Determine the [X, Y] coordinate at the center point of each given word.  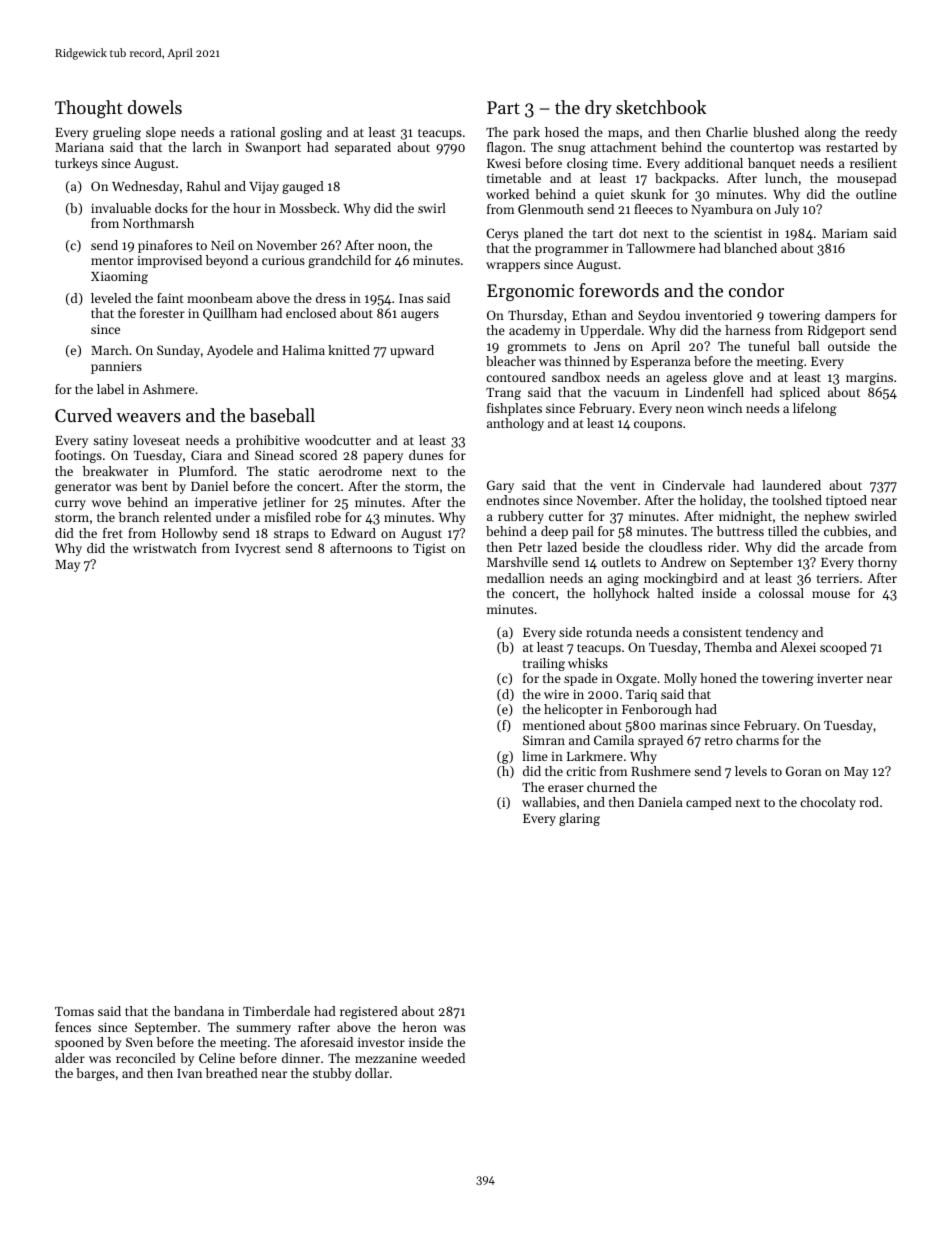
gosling [301, 133]
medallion [516, 578]
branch [139, 517]
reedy [881, 133]
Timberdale [276, 1011]
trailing [544, 664]
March [110, 350]
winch [724, 408]
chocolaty [828, 803]
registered [369, 1012]
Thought [89, 109]
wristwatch [165, 548]
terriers [838, 578]
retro [719, 741]
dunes [426, 455]
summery [263, 1030]
